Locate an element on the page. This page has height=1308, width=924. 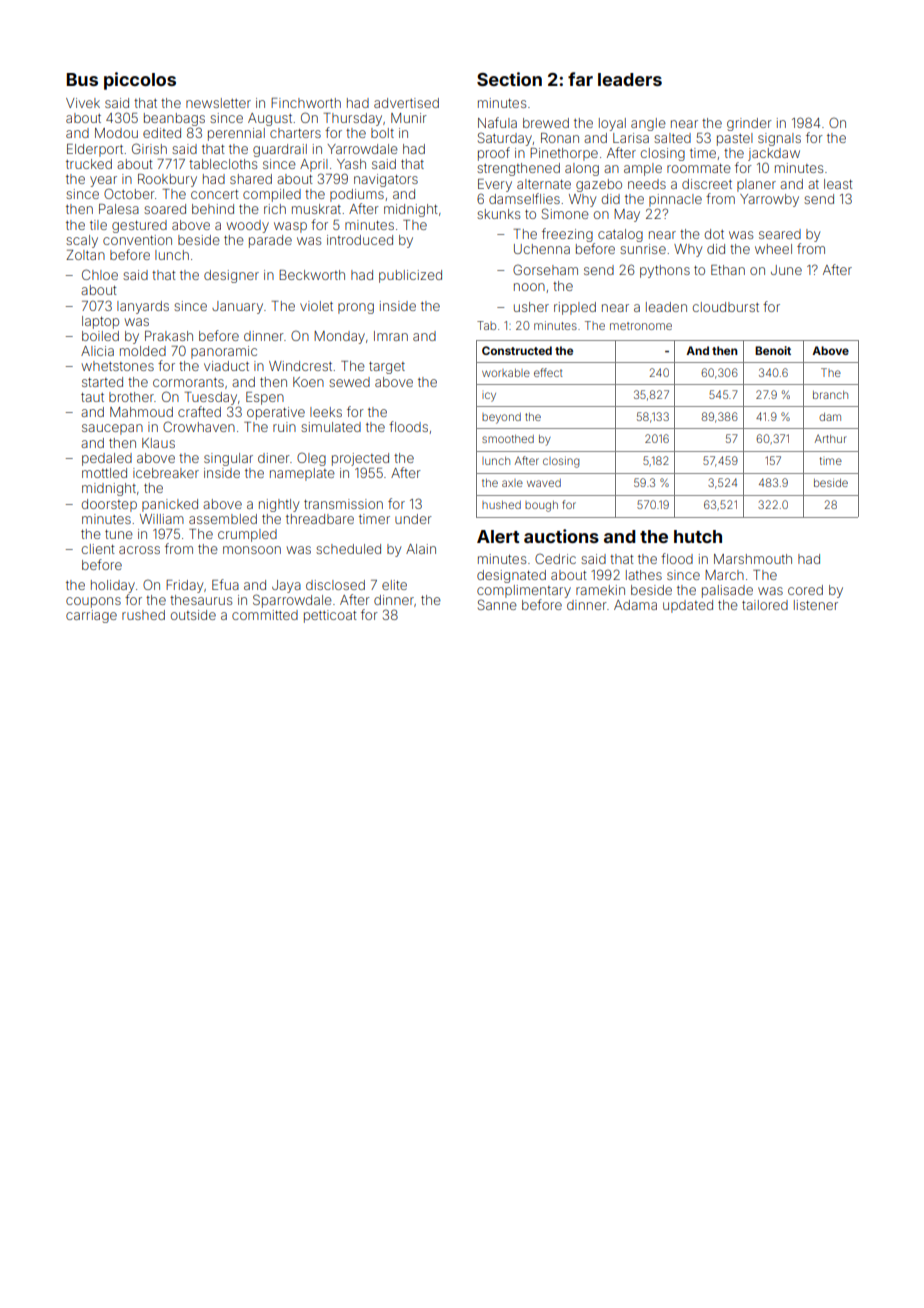
Finchworth is located at coordinates (306, 103).
